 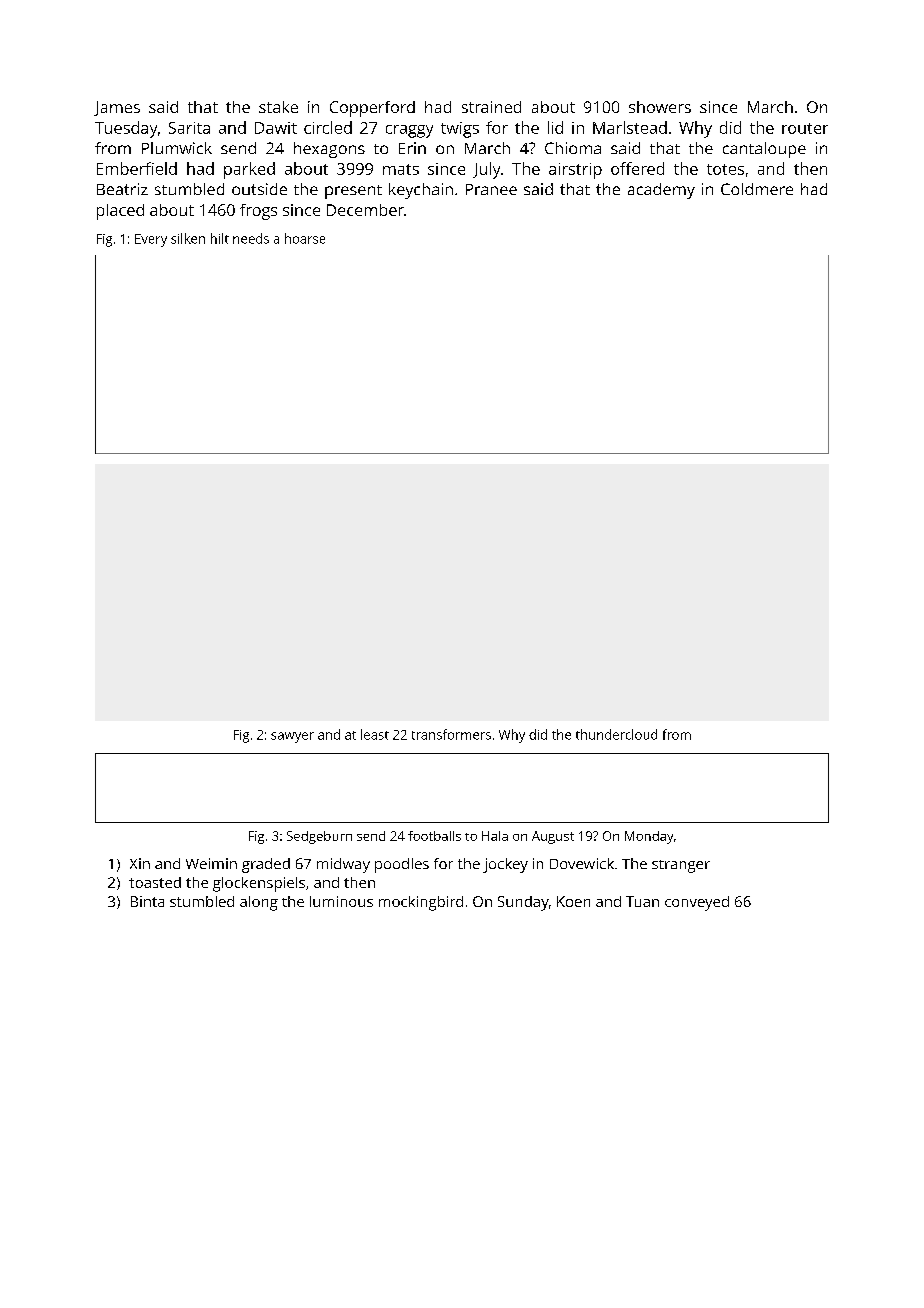 I want to click on thundercloud, so click(x=616, y=734).
